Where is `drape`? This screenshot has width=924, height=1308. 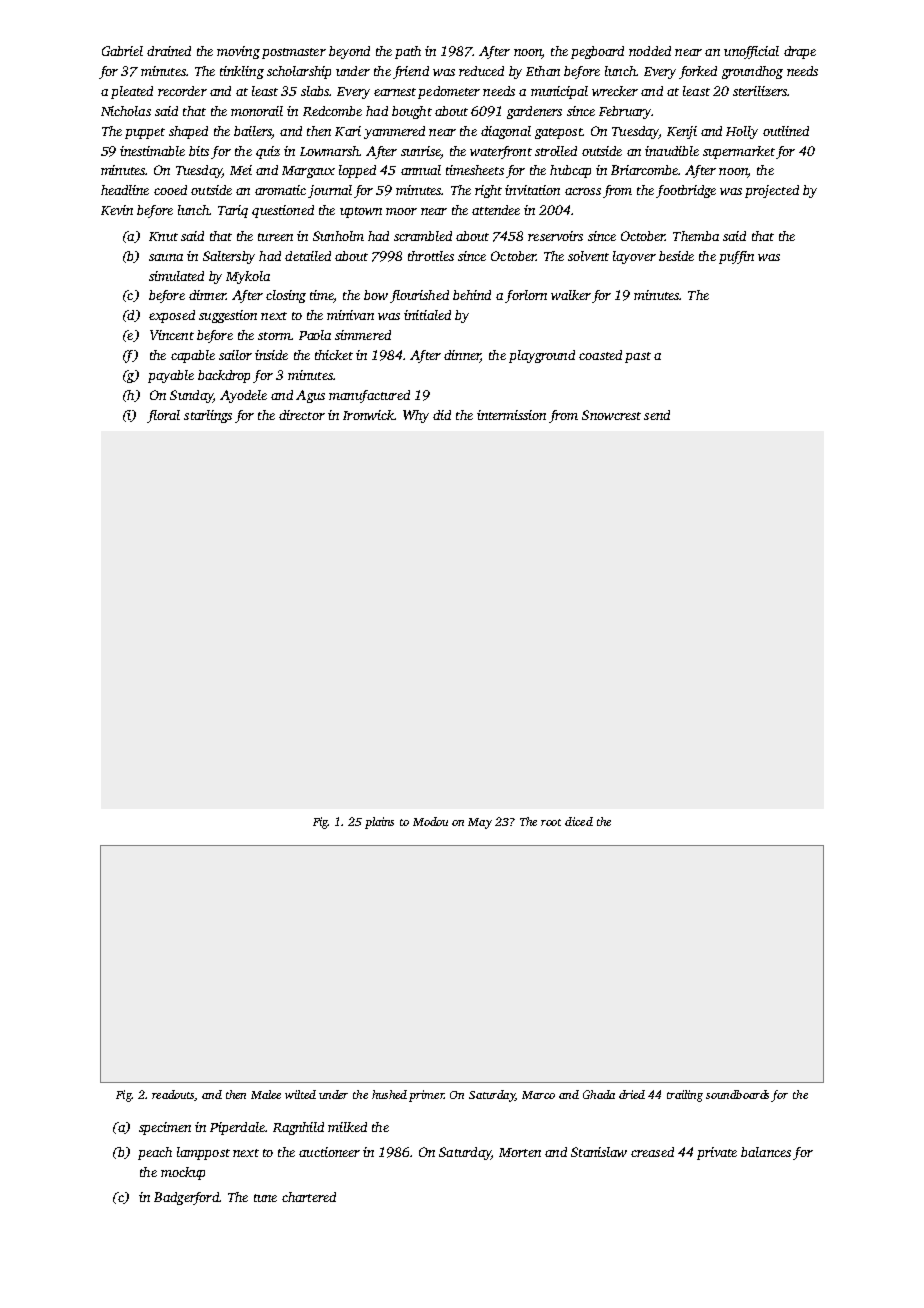 drape is located at coordinates (800, 52).
